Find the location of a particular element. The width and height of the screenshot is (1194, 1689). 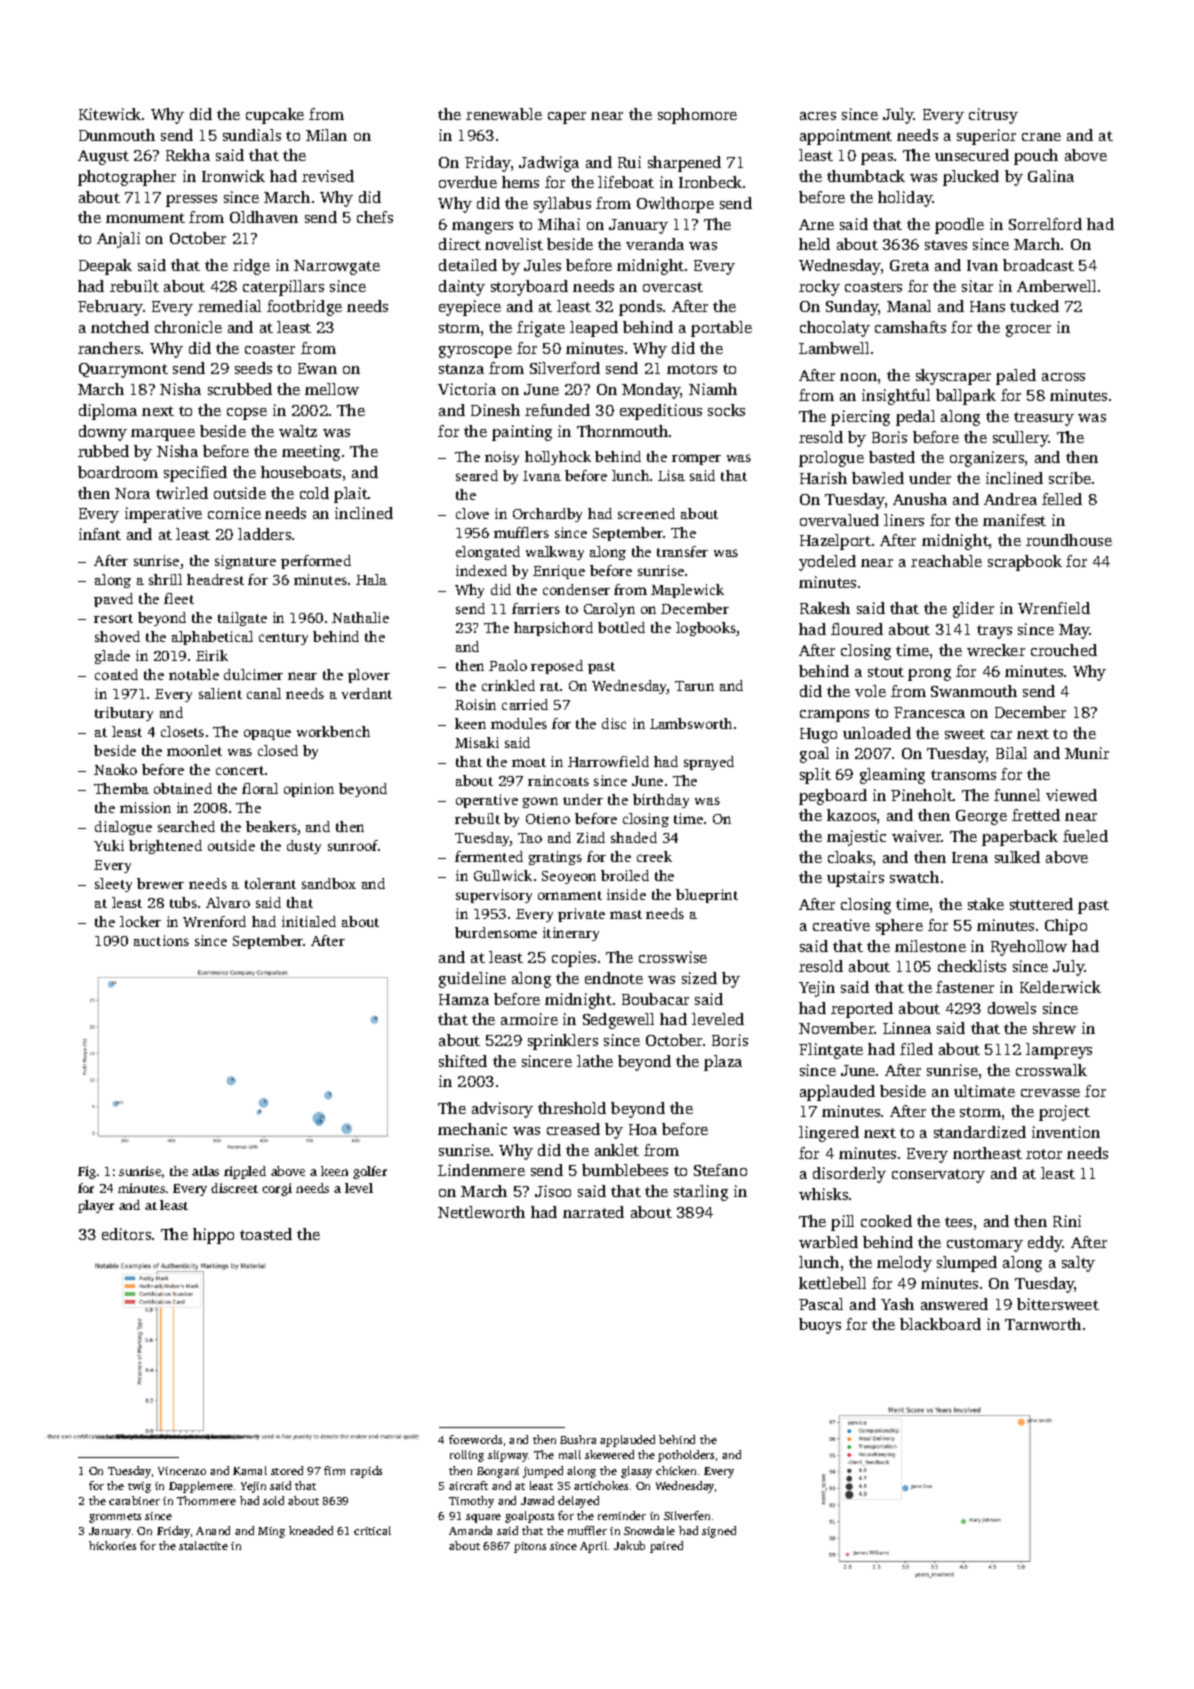

logbooks is located at coordinates (706, 629).
